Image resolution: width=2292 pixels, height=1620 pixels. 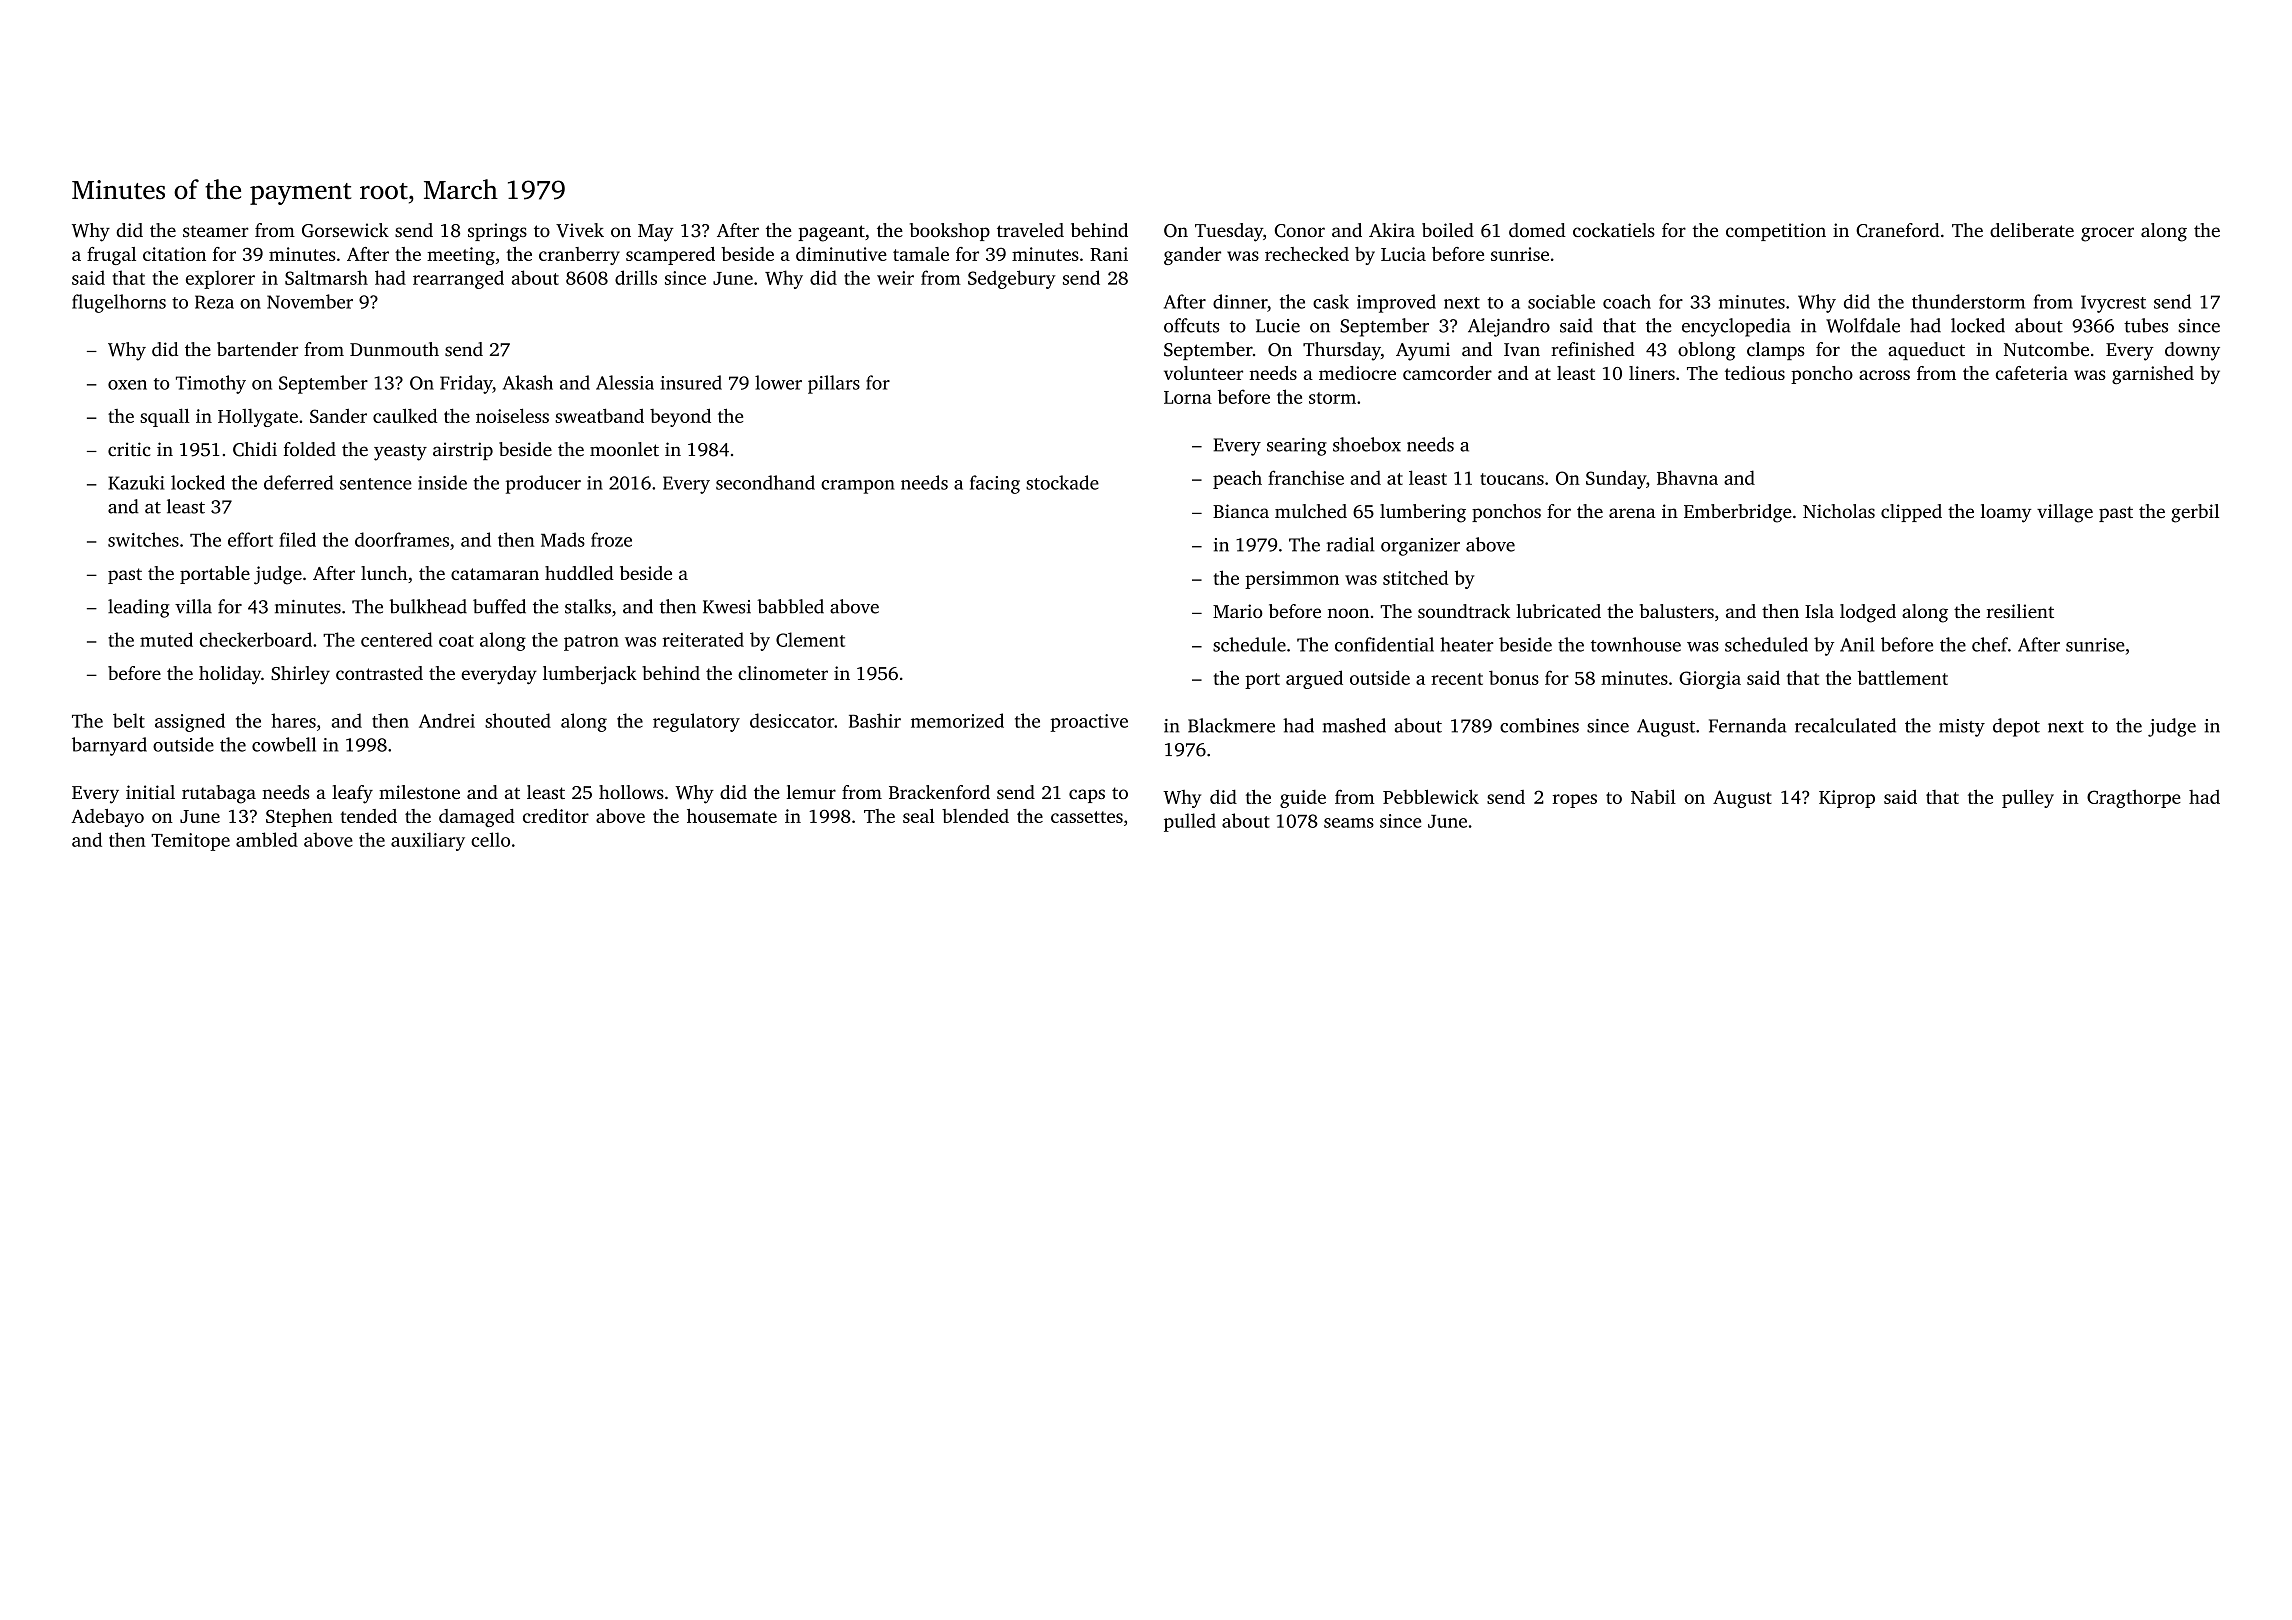 What do you see at coordinates (216, 231) in the document?
I see `steamer` at bounding box center [216, 231].
